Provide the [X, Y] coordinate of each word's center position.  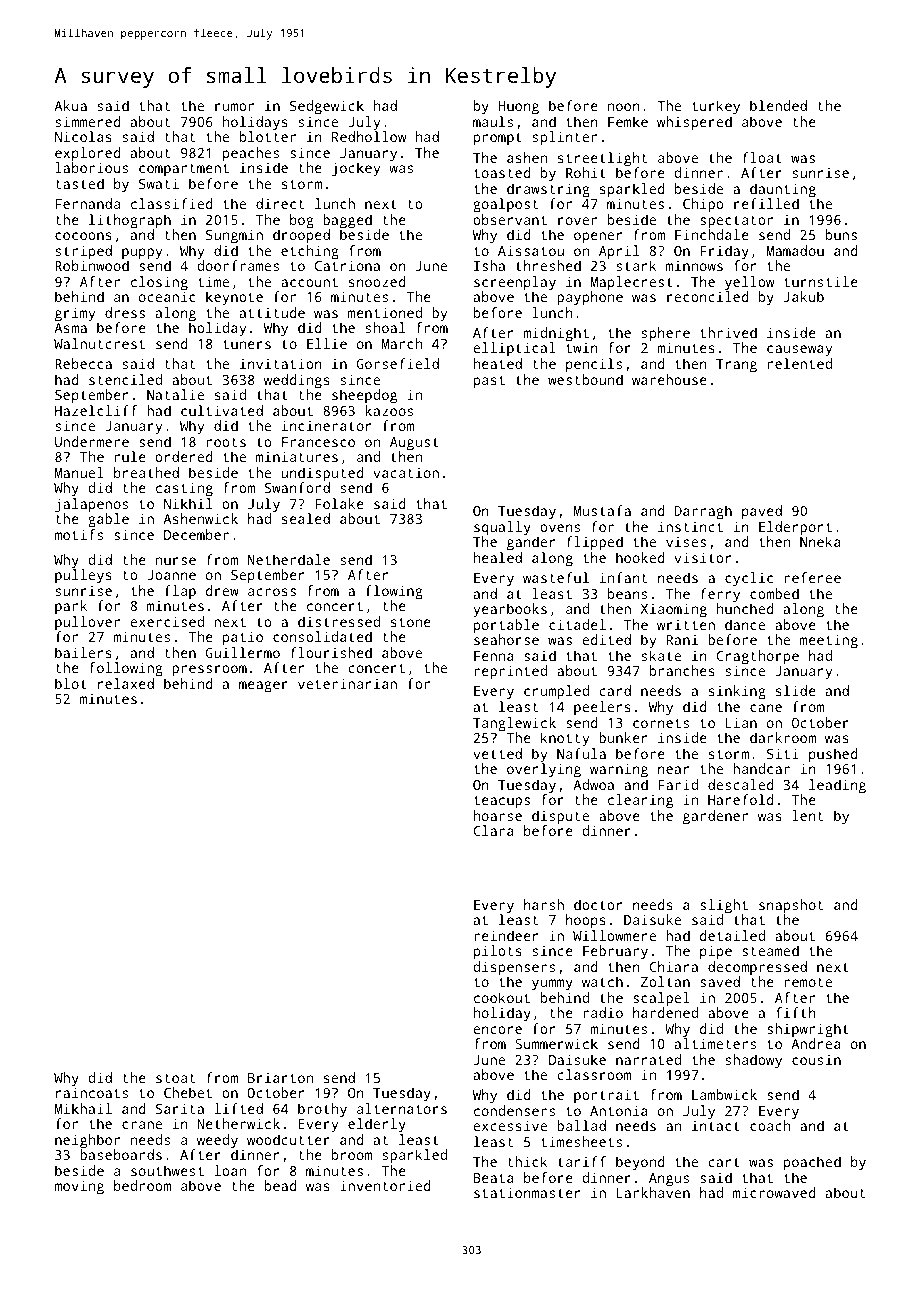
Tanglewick [514, 724]
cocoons [83, 236]
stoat [175, 1078]
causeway [799, 351]
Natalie [175, 394]
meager [263, 687]
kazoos [389, 410]
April [619, 252]
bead [281, 1185]
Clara [493, 830]
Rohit [586, 172]
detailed [732, 935]
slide [796, 690]
